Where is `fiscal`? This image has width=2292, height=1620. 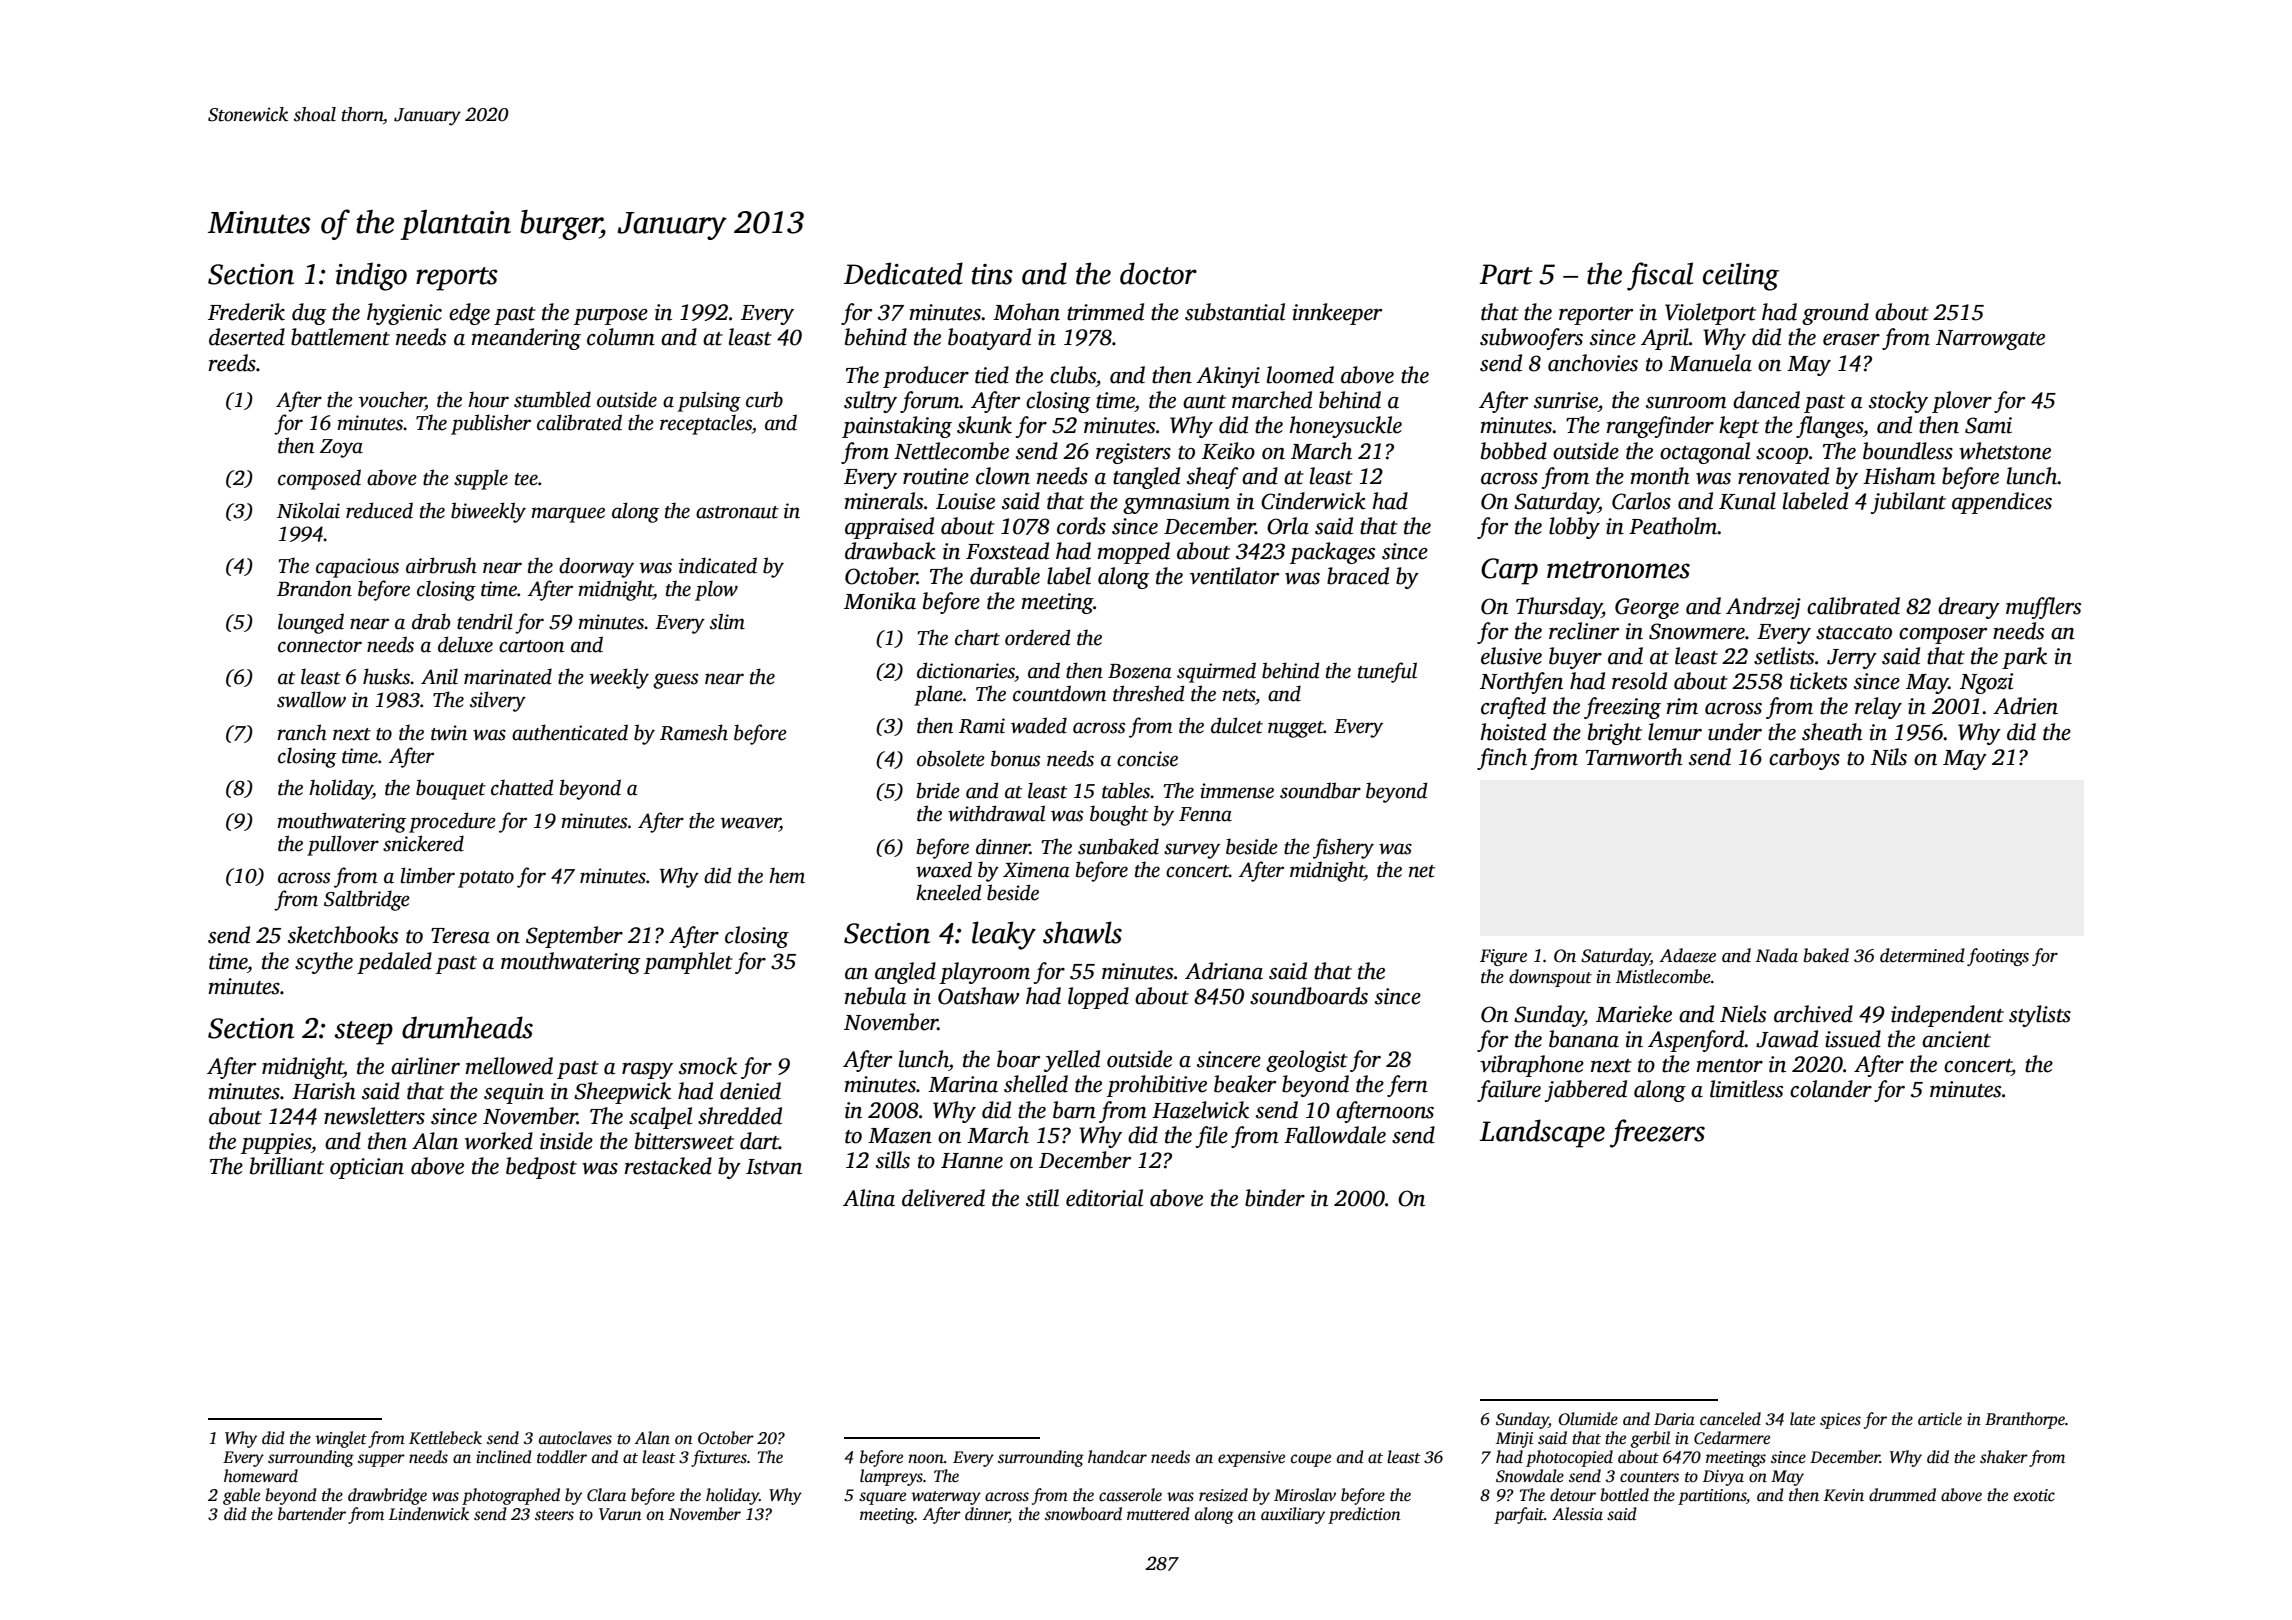
fiscal is located at coordinates (1660, 276).
